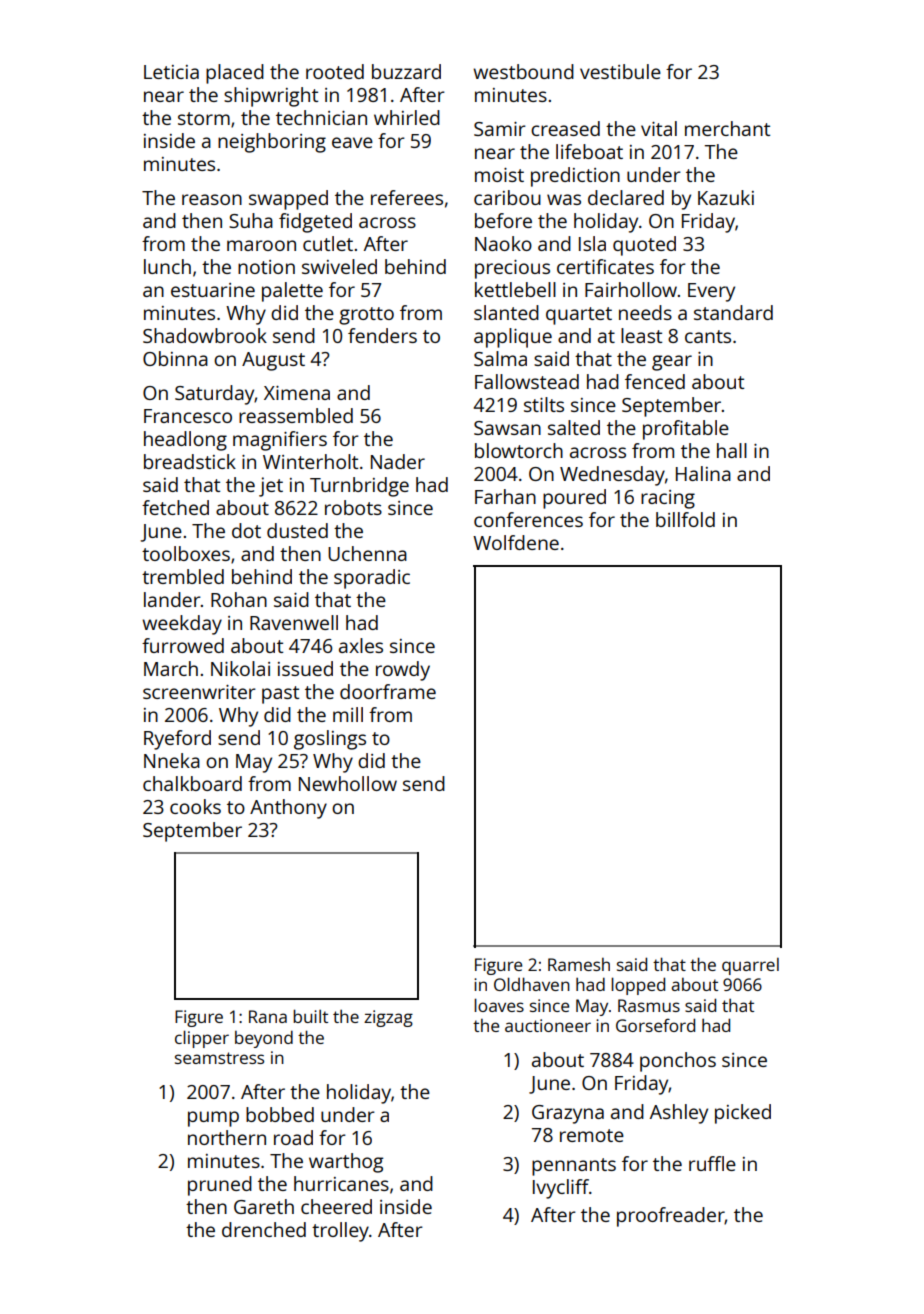 The height and width of the screenshot is (1314, 924). I want to click on reason, so click(212, 199).
